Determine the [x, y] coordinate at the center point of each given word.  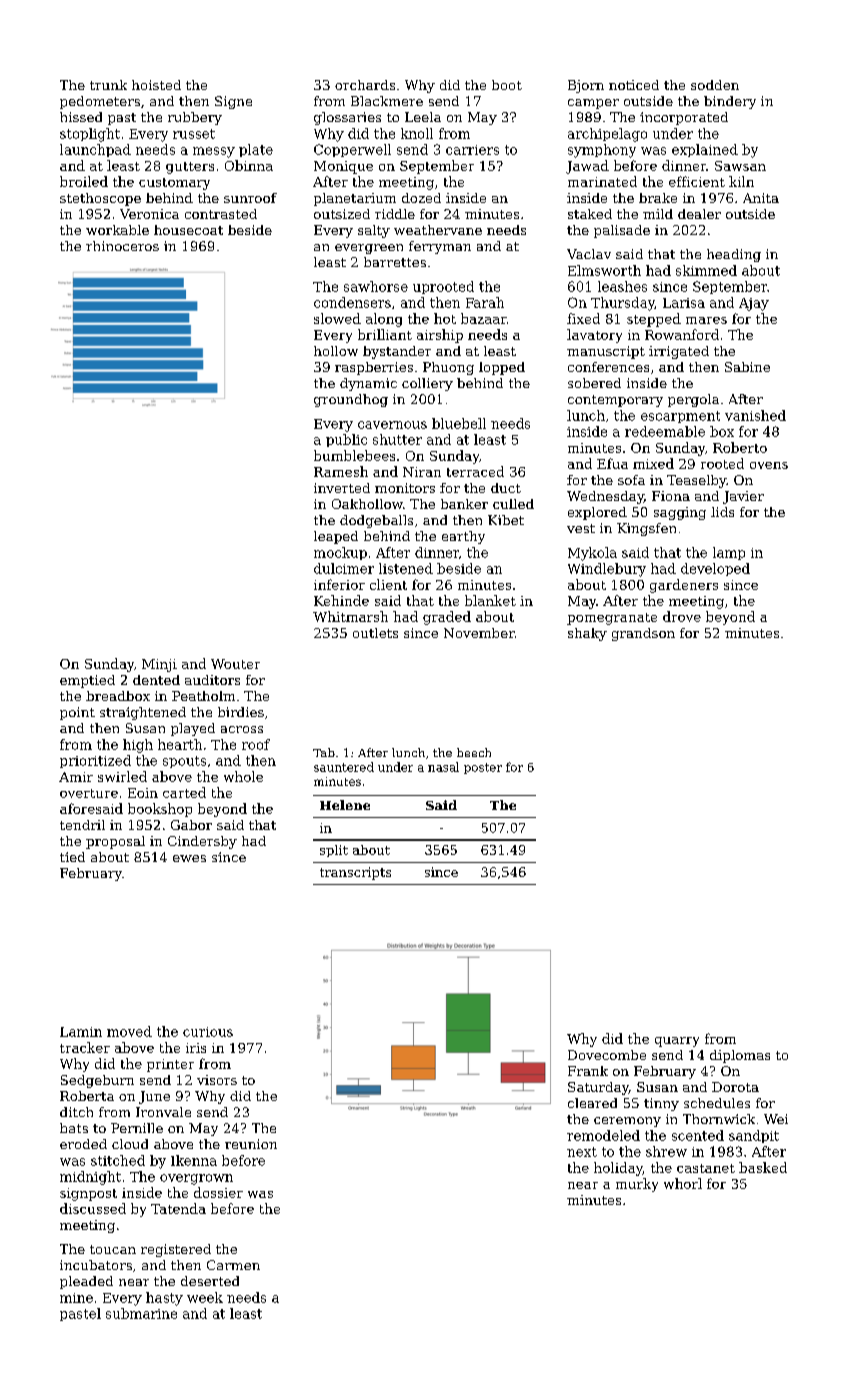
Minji [159, 665]
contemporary [615, 401]
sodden [715, 85]
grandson [643, 634]
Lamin [81, 1032]
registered [176, 1250]
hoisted [156, 85]
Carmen [233, 1265]
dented [156, 680]
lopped [502, 368]
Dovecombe [607, 1055]
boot [507, 85]
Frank [588, 1071]
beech [474, 752]
